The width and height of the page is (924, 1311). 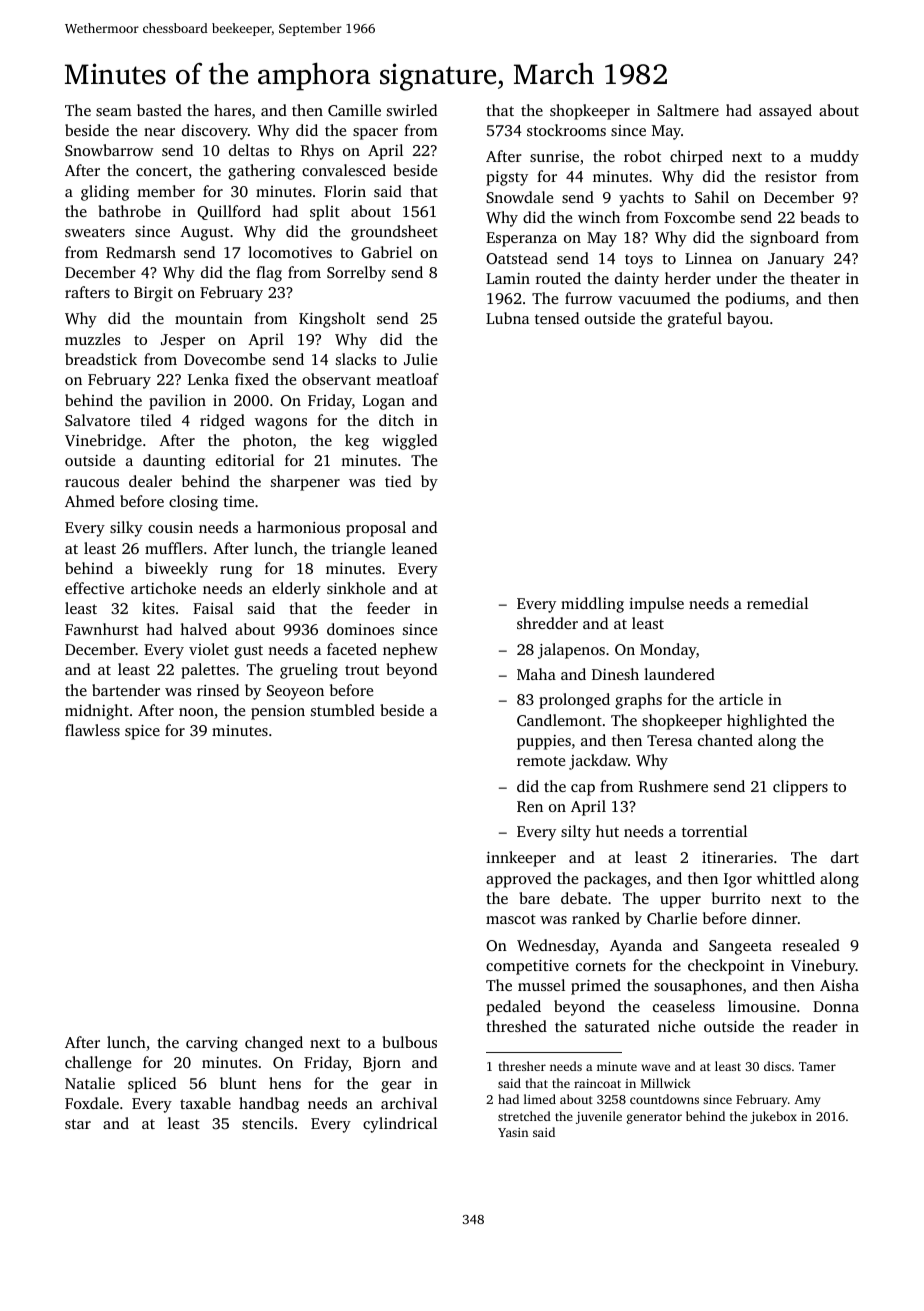 I want to click on debate, so click(x=584, y=898).
